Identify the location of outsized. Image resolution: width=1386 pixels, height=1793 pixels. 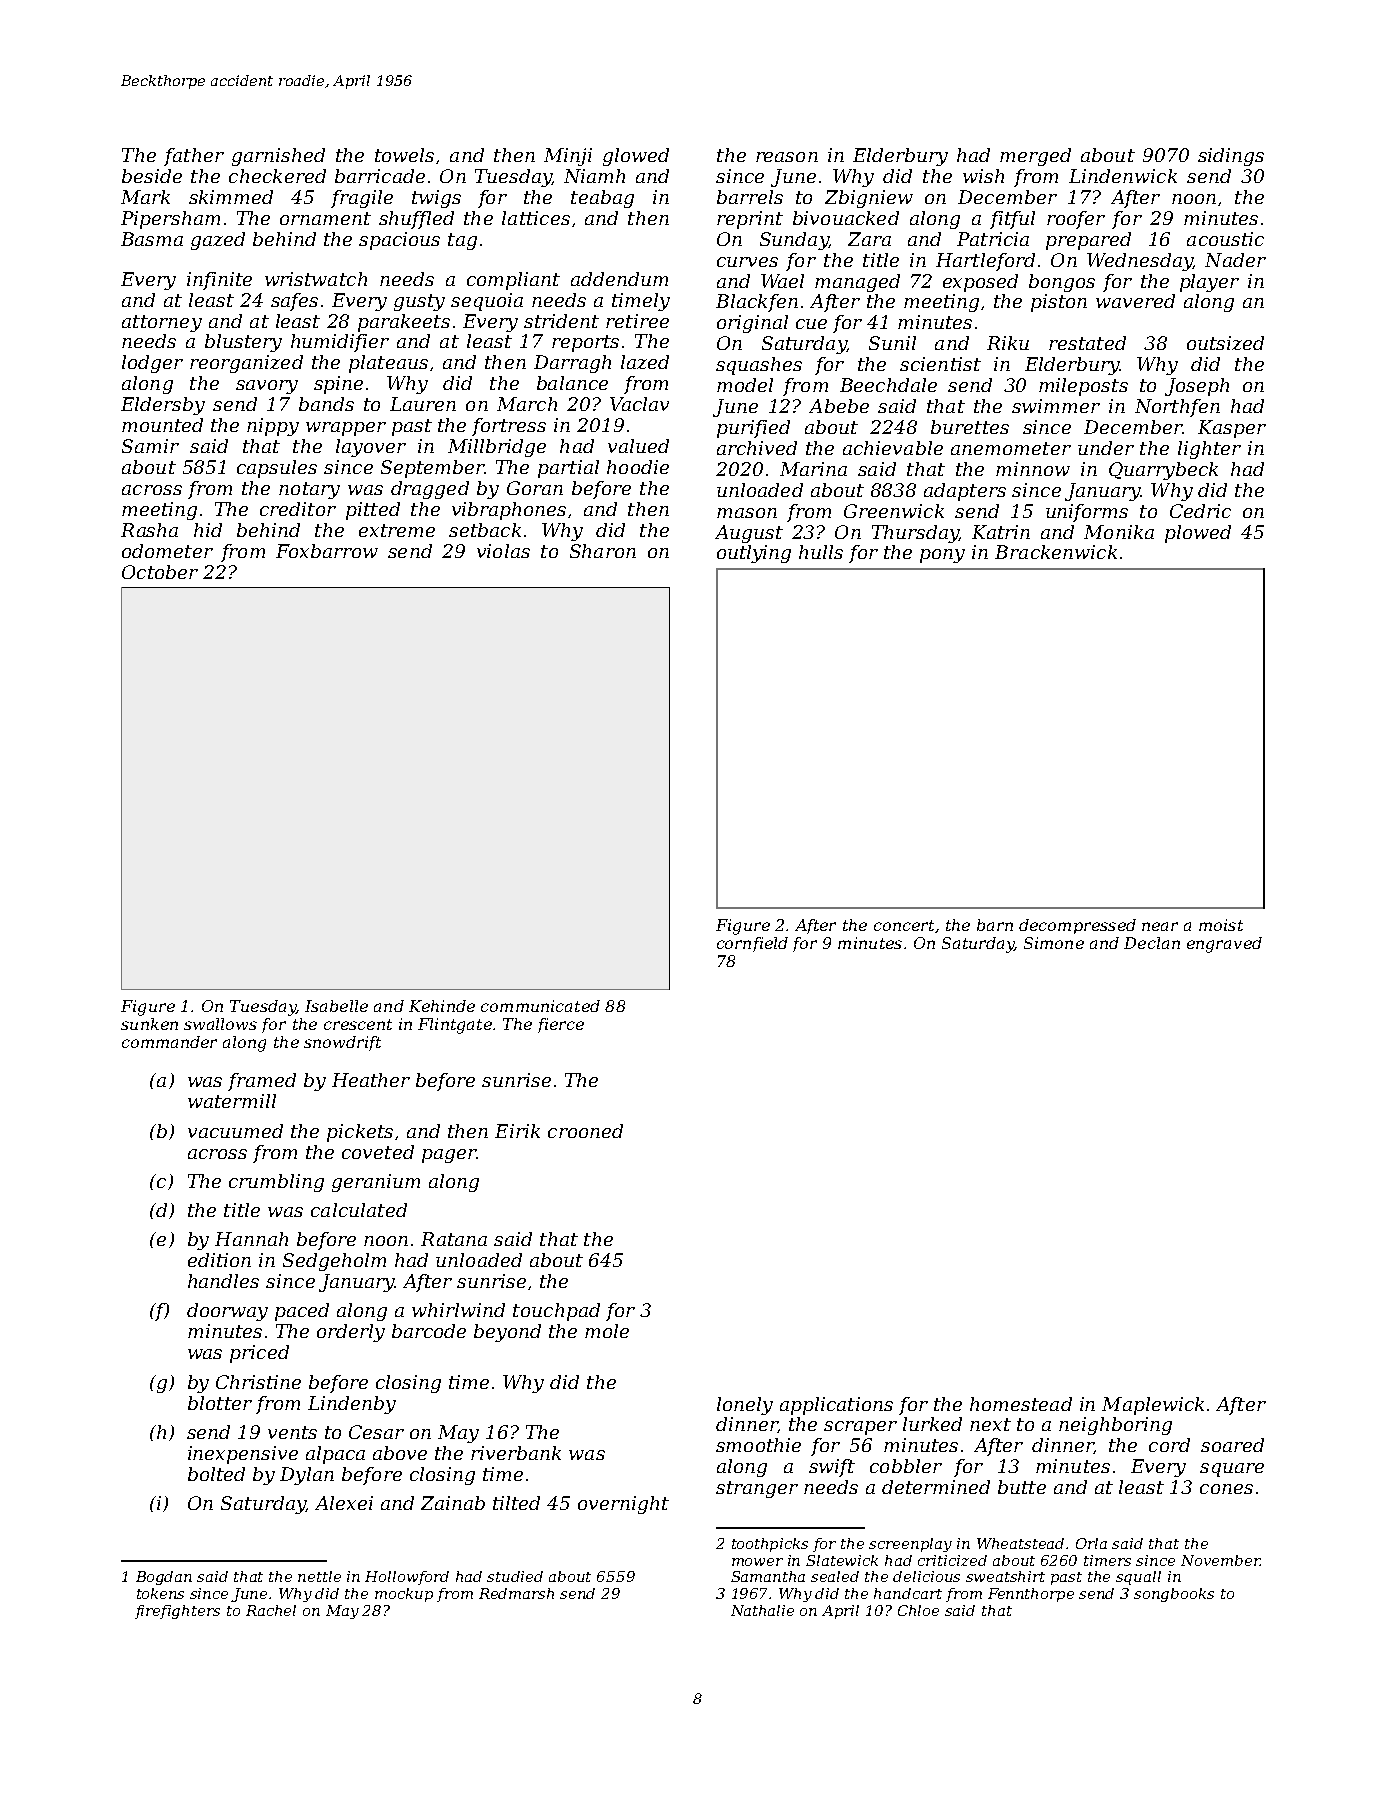
(1225, 343).
